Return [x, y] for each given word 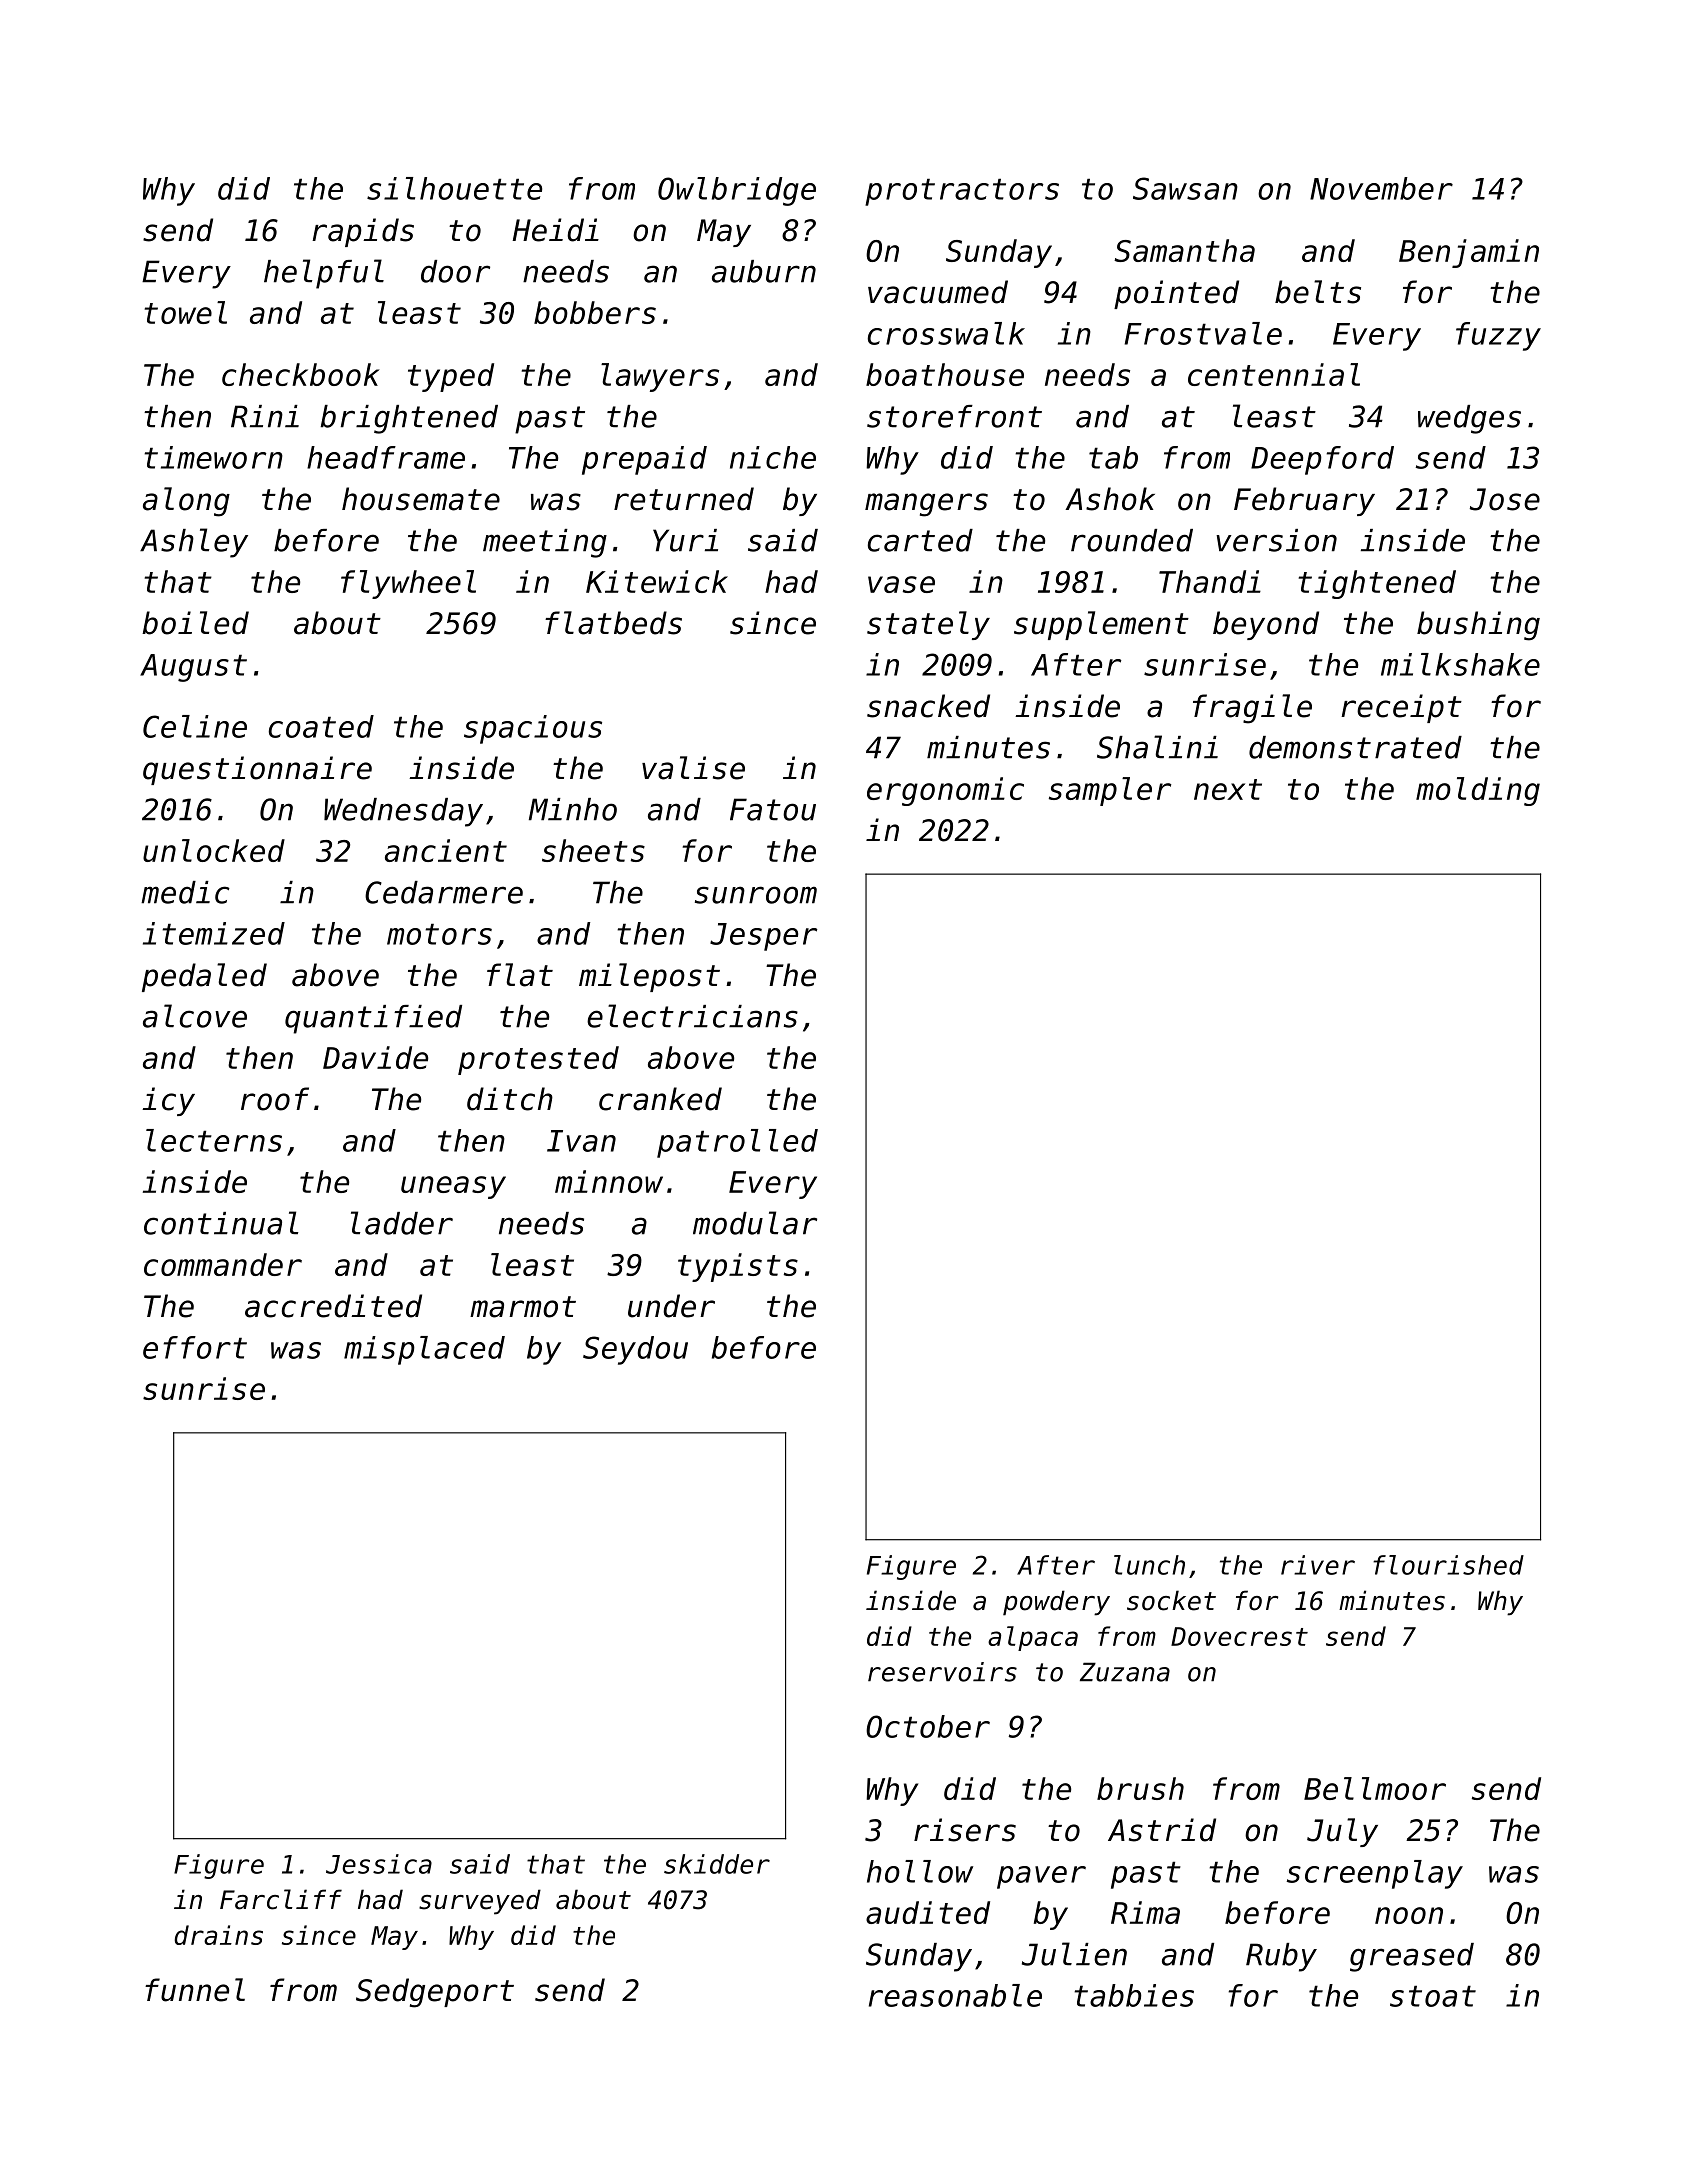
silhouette [454, 188]
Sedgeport [435, 1993]
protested [538, 1060]
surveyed [480, 1902]
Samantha [1184, 250]
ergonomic [945, 791]
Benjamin [1469, 253]
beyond [1266, 625]
